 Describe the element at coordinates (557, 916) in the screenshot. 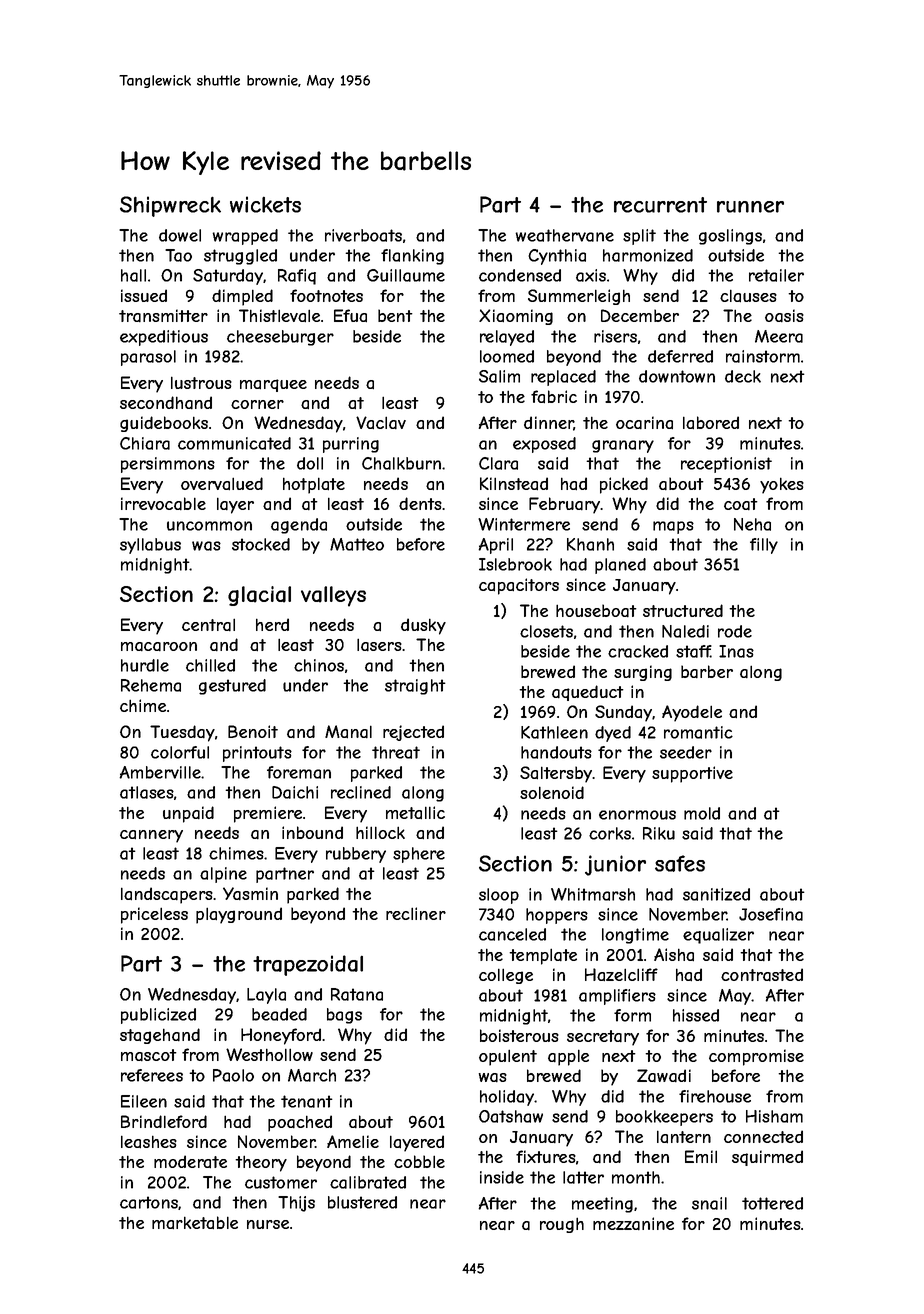

I see `hoppers` at that location.
